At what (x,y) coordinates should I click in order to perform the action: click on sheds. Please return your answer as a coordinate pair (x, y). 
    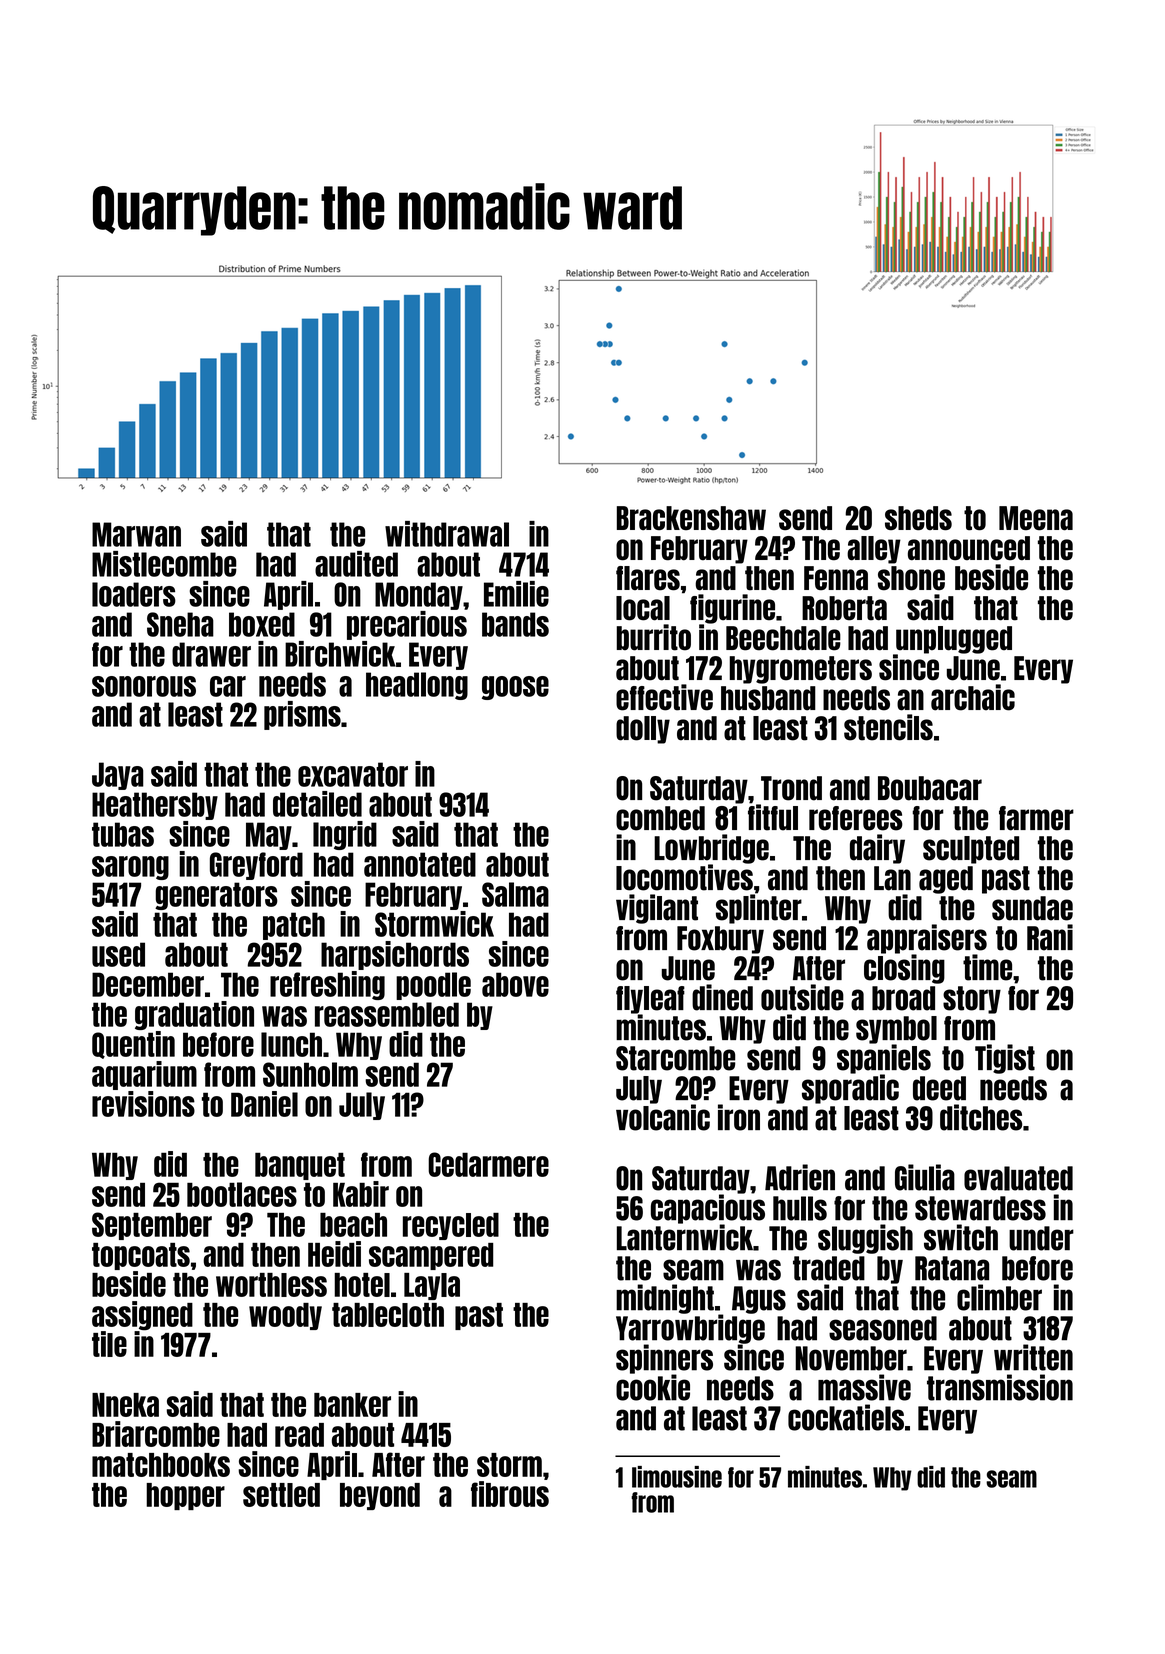
    Looking at the image, I should click on (918, 518).
